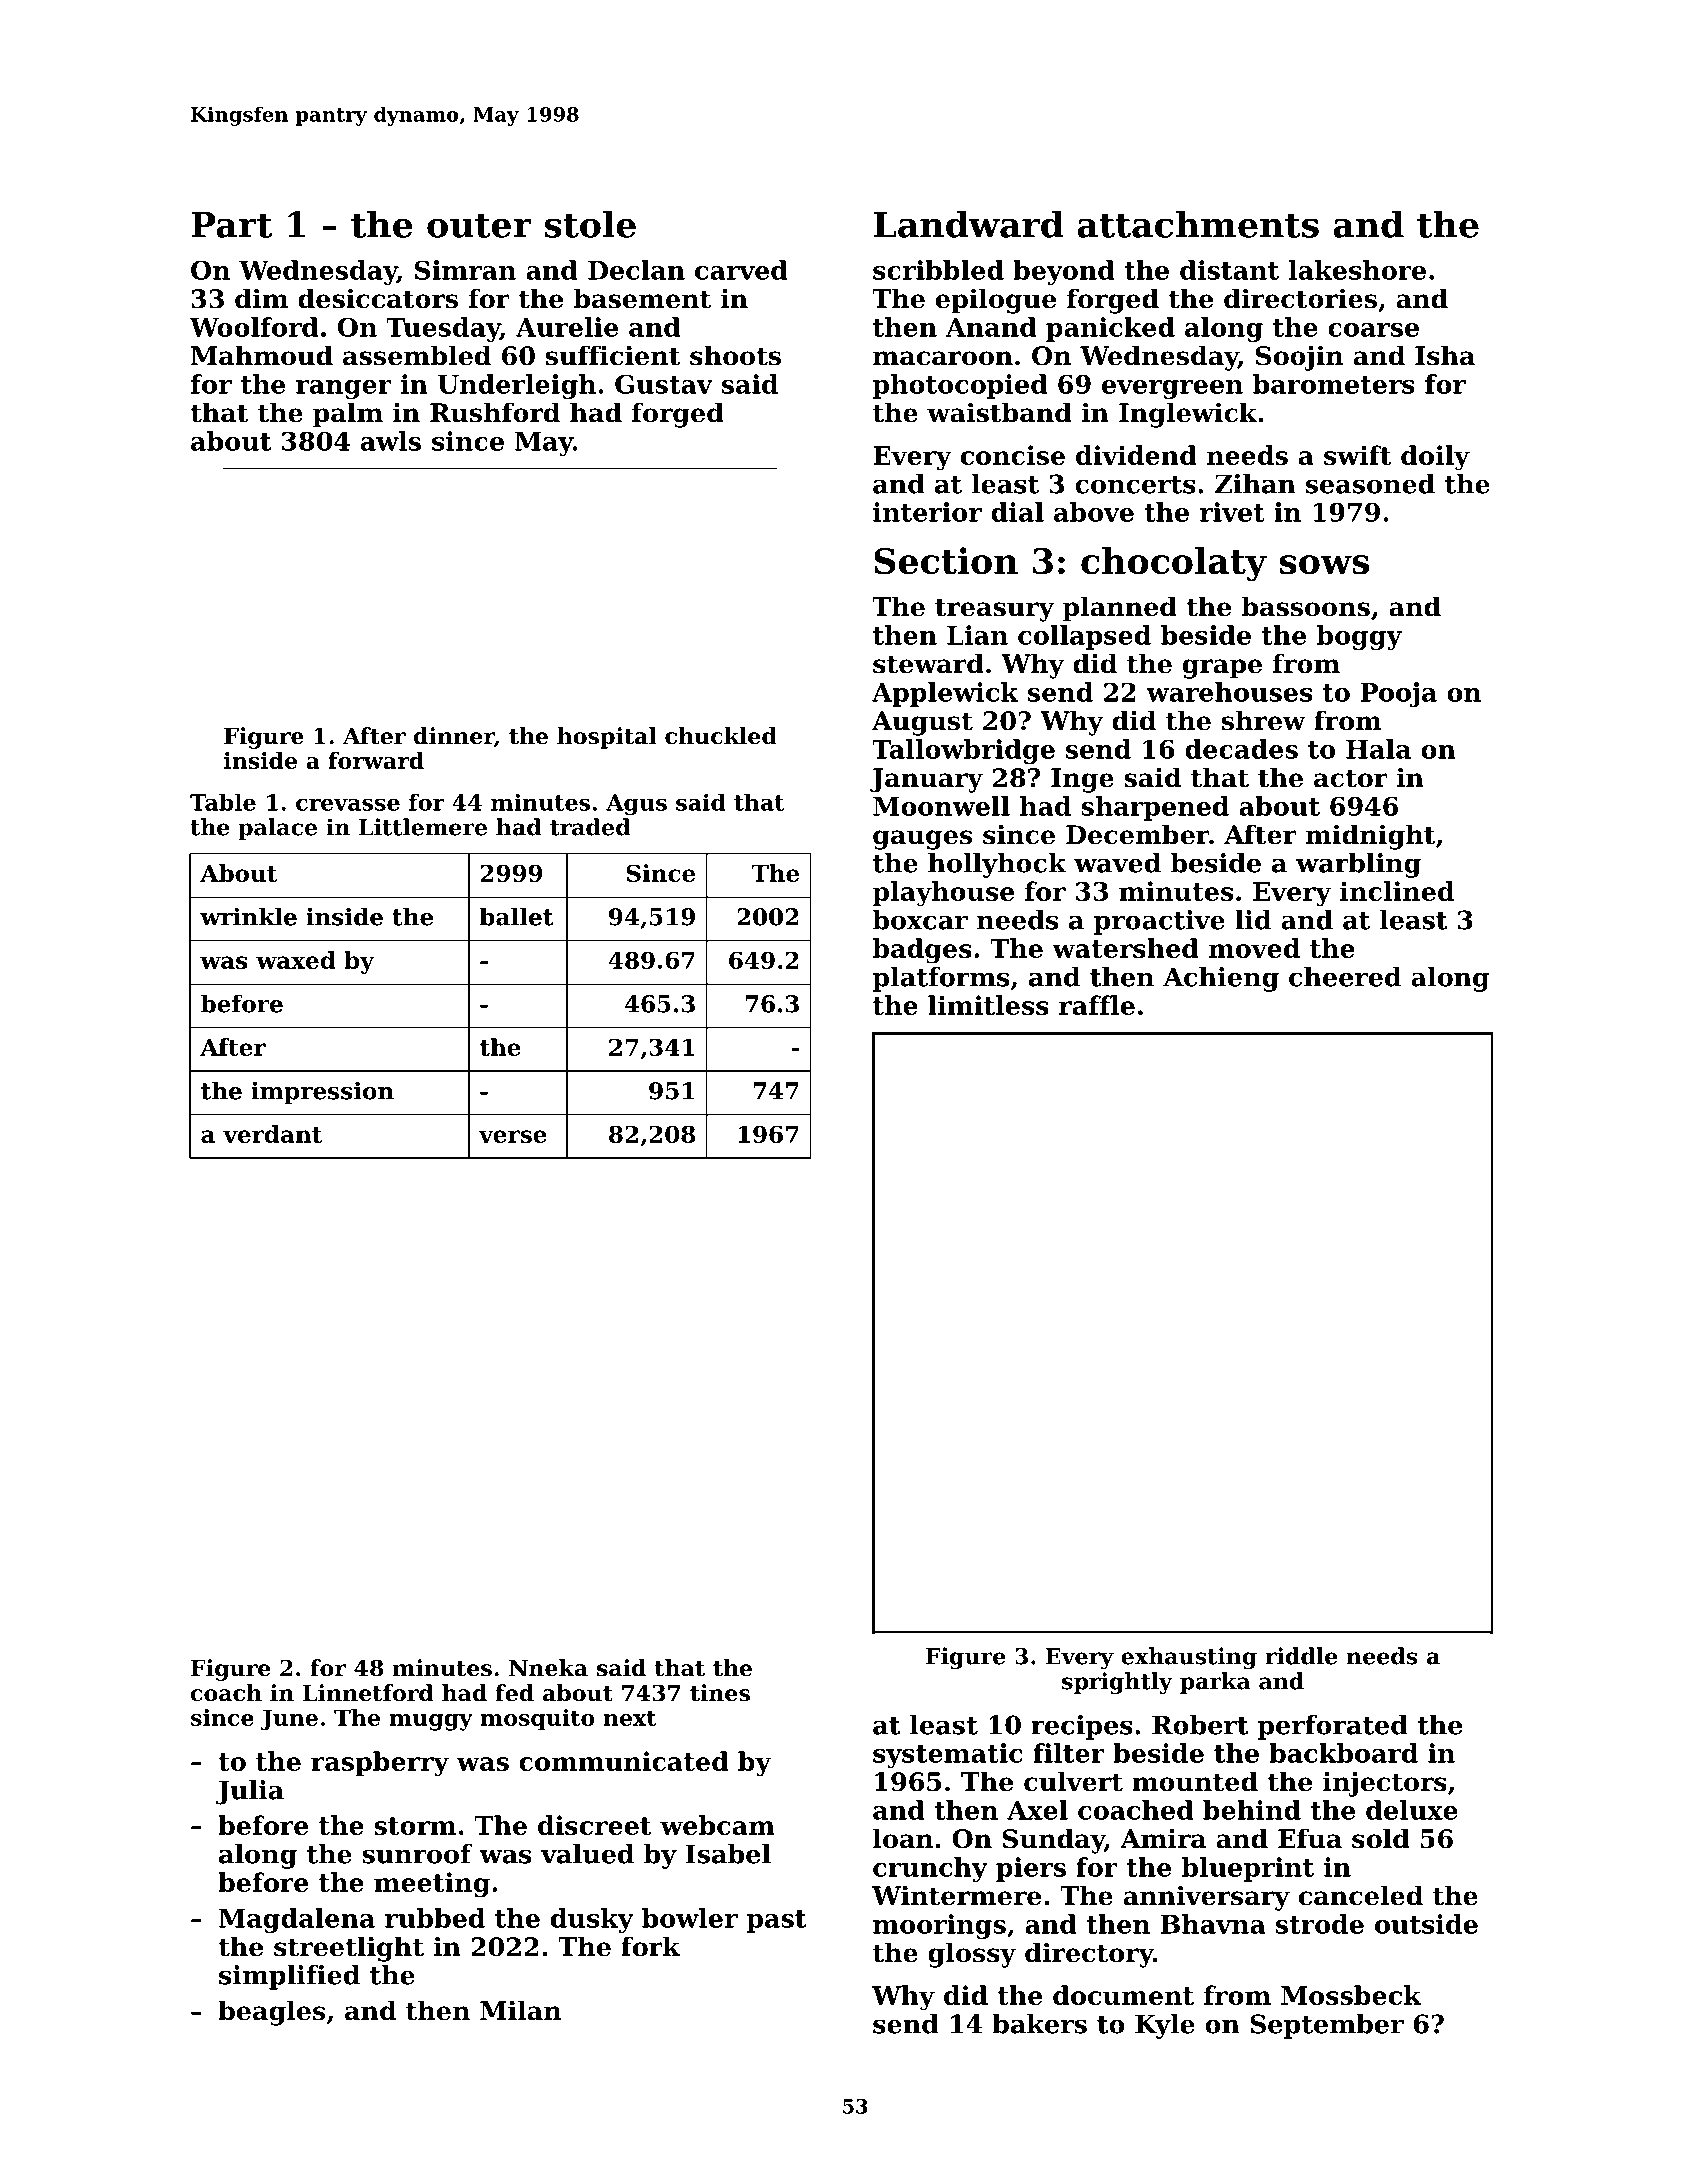  What do you see at coordinates (231, 225) in the screenshot?
I see `Part` at bounding box center [231, 225].
